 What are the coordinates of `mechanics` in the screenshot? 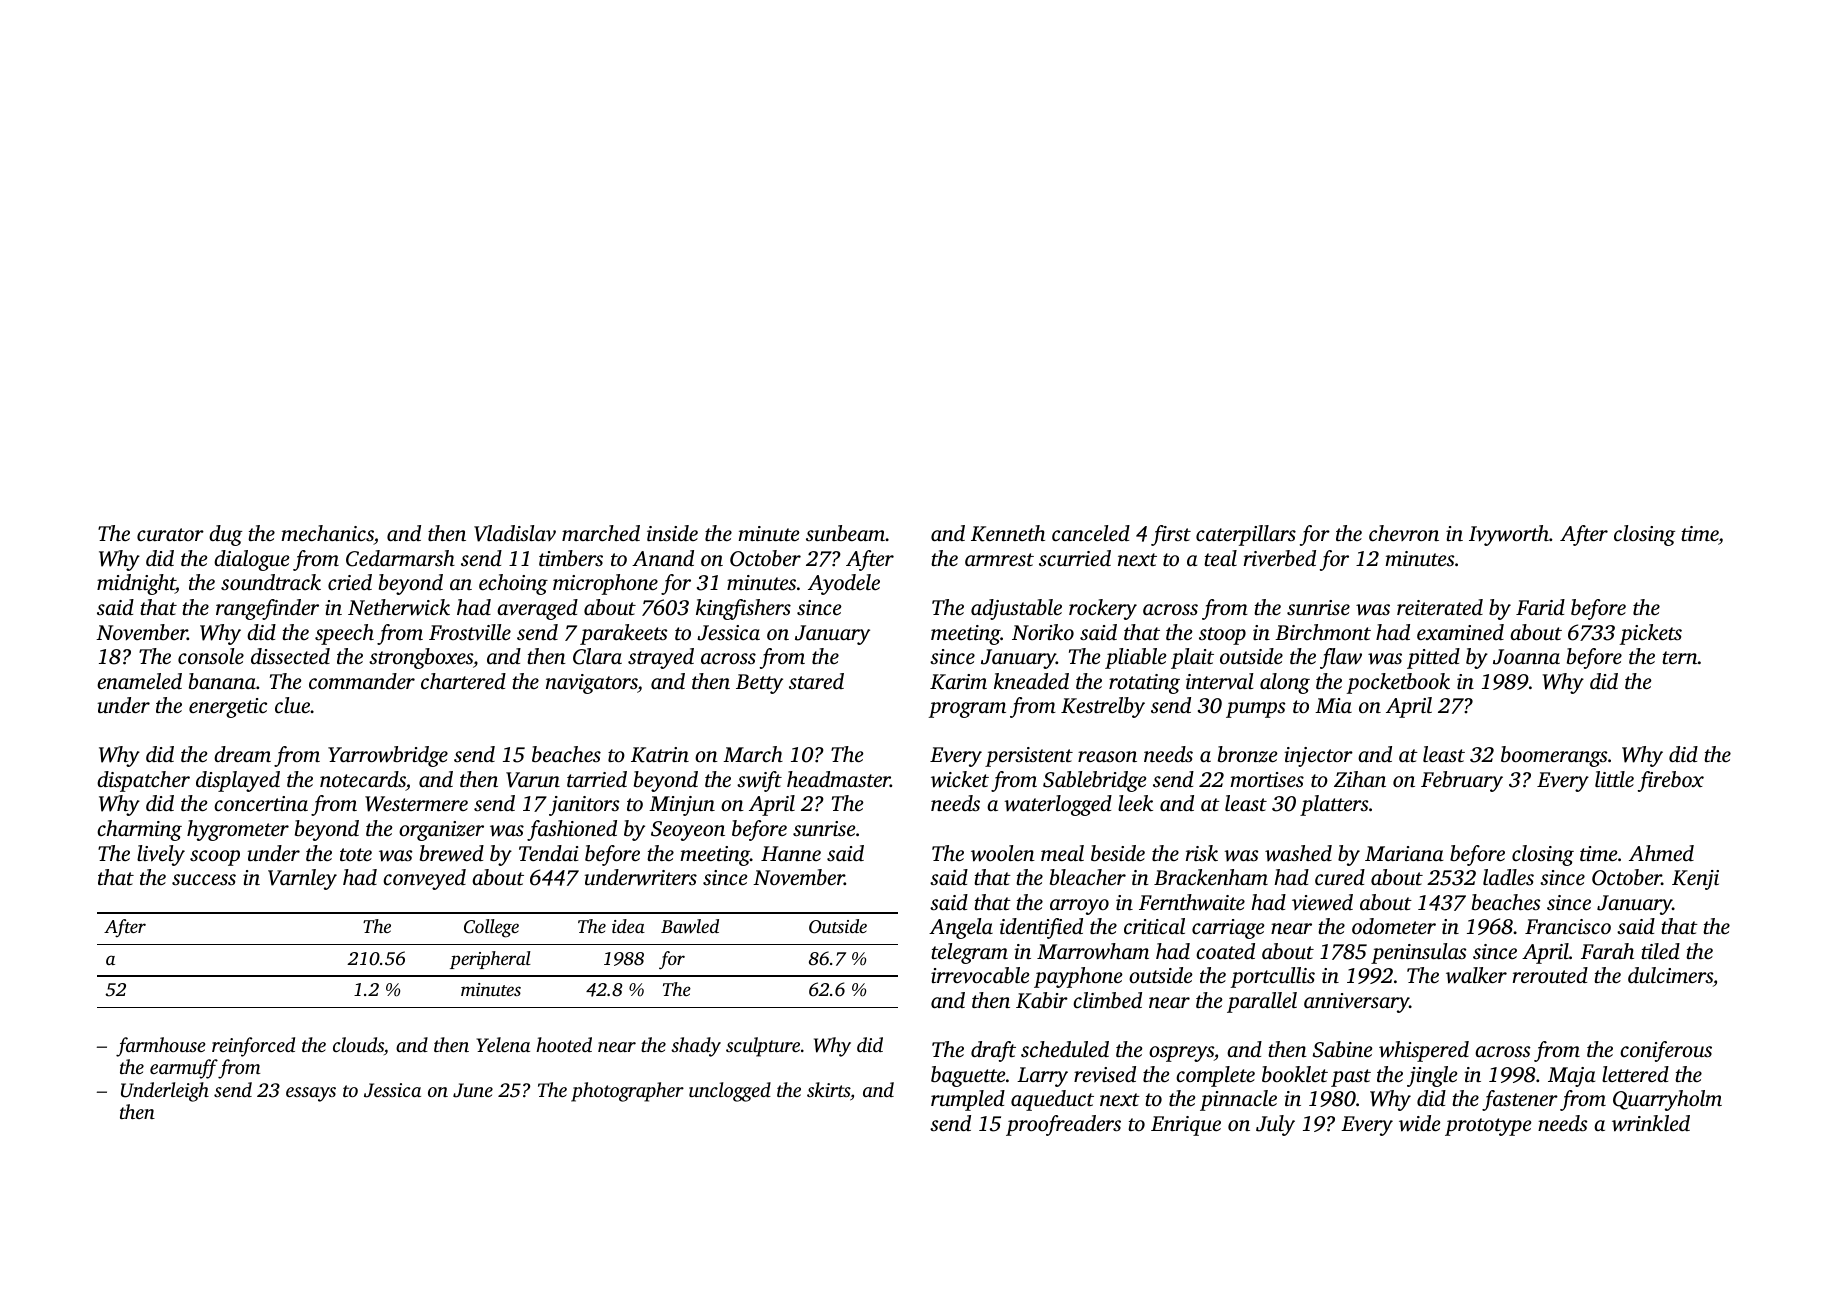 It's located at (327, 535).
